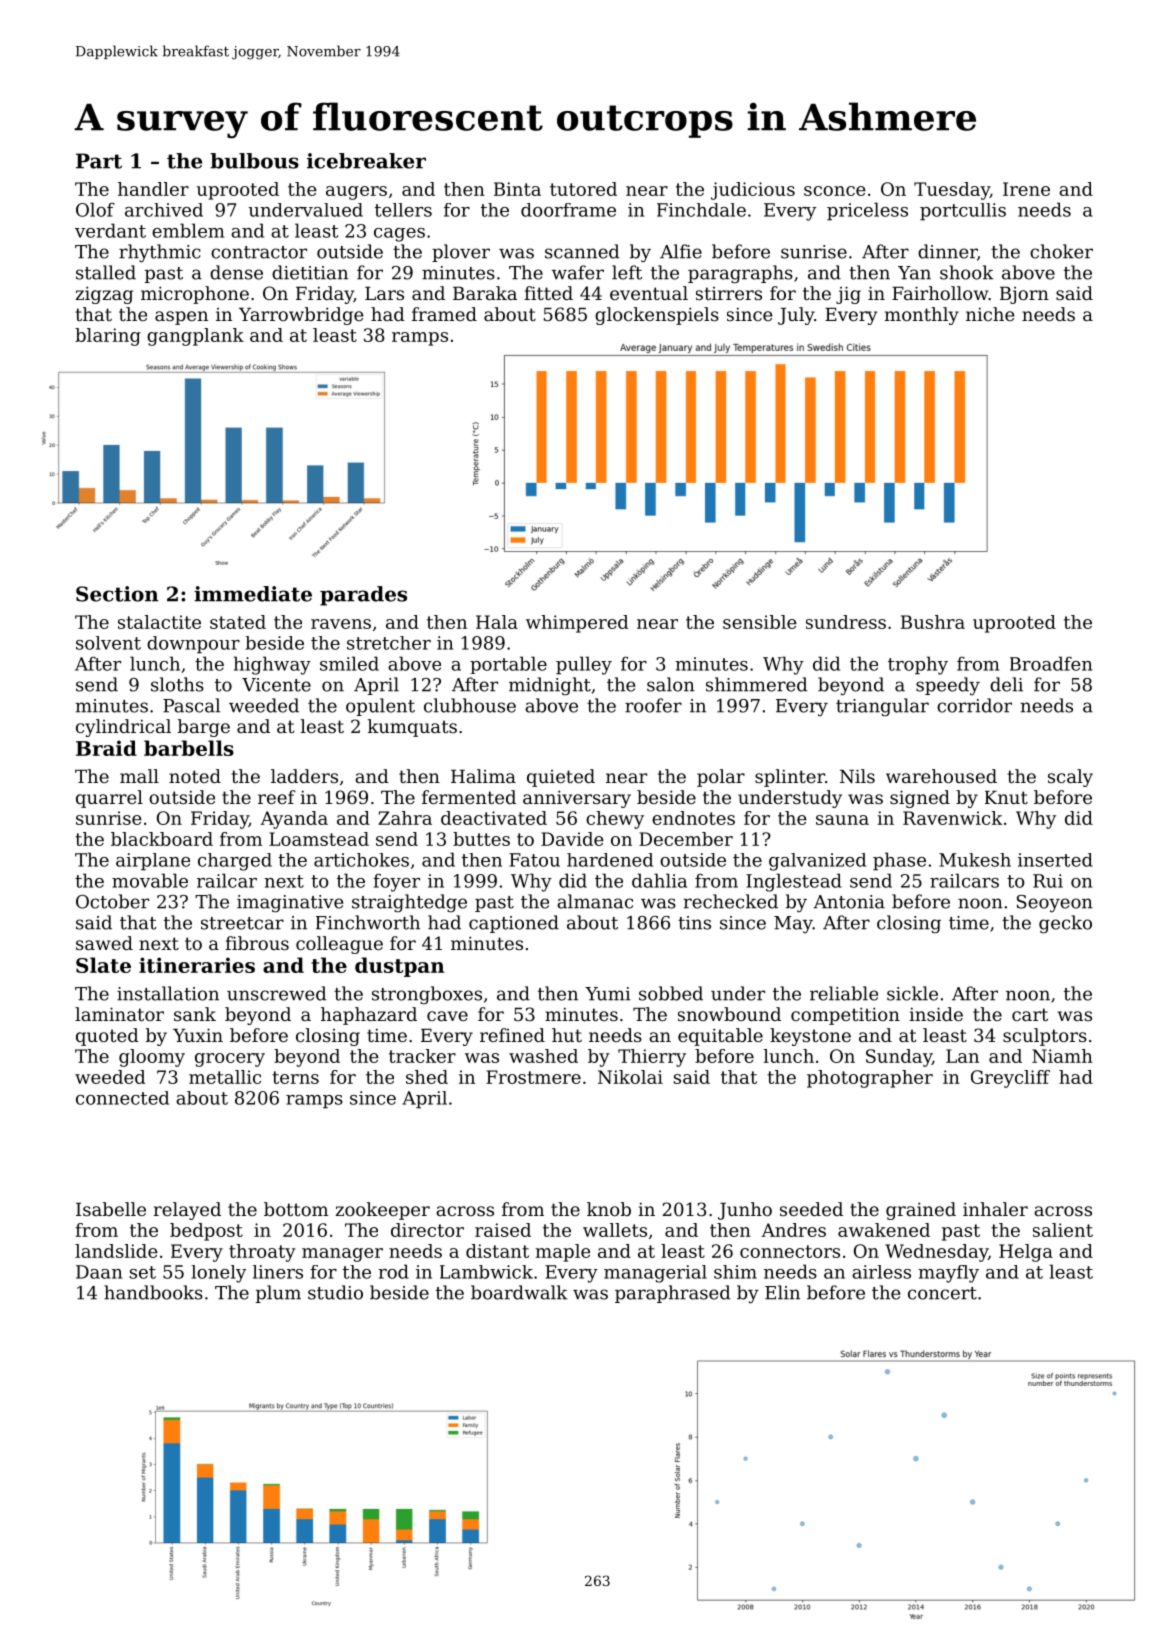 This screenshot has width=1168, height=1652. Describe the element at coordinates (1063, 1230) in the screenshot. I see `salient` at that location.
